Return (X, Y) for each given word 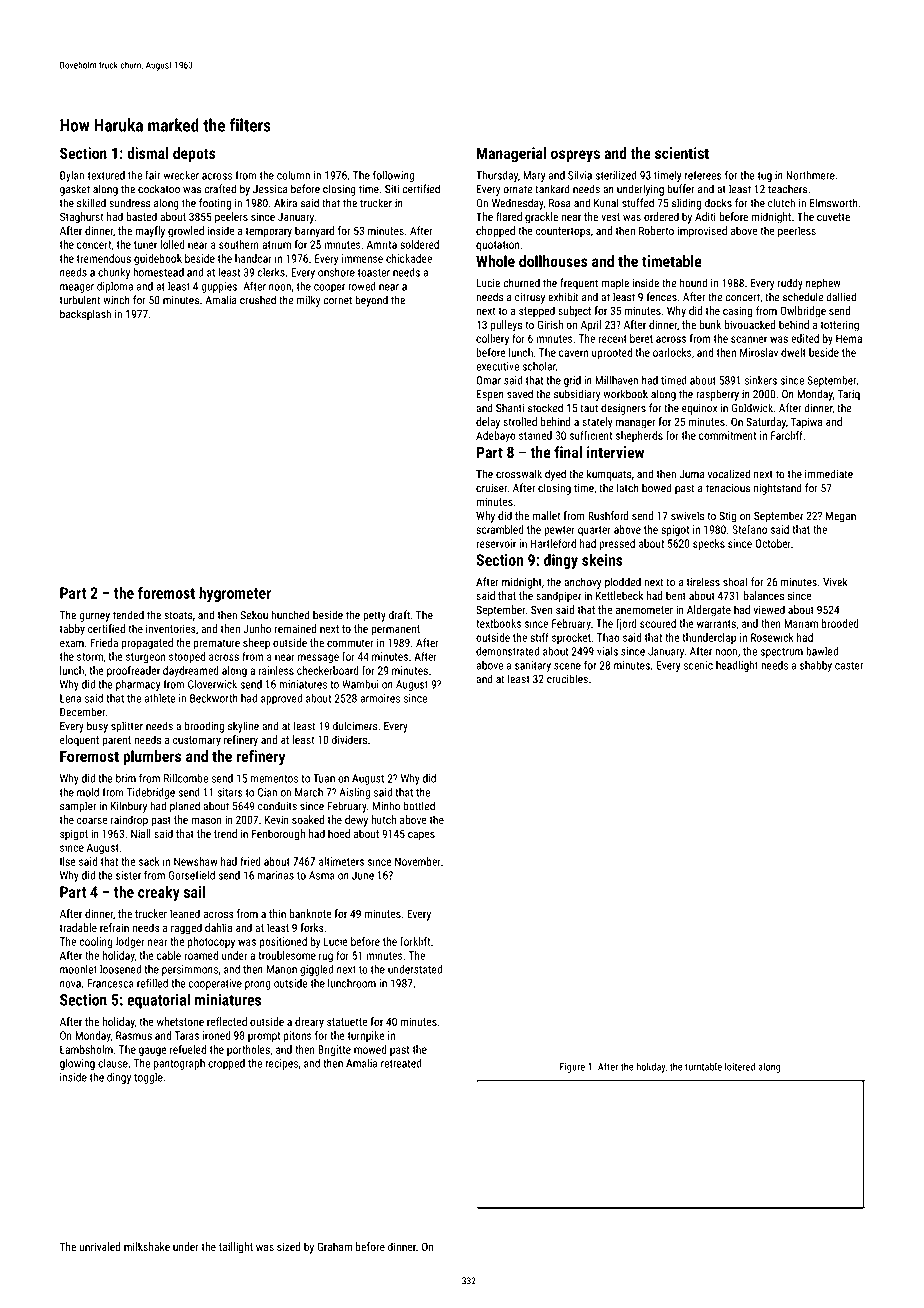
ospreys (575, 156)
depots (194, 154)
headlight (737, 666)
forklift (415, 941)
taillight (236, 1248)
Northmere (810, 175)
